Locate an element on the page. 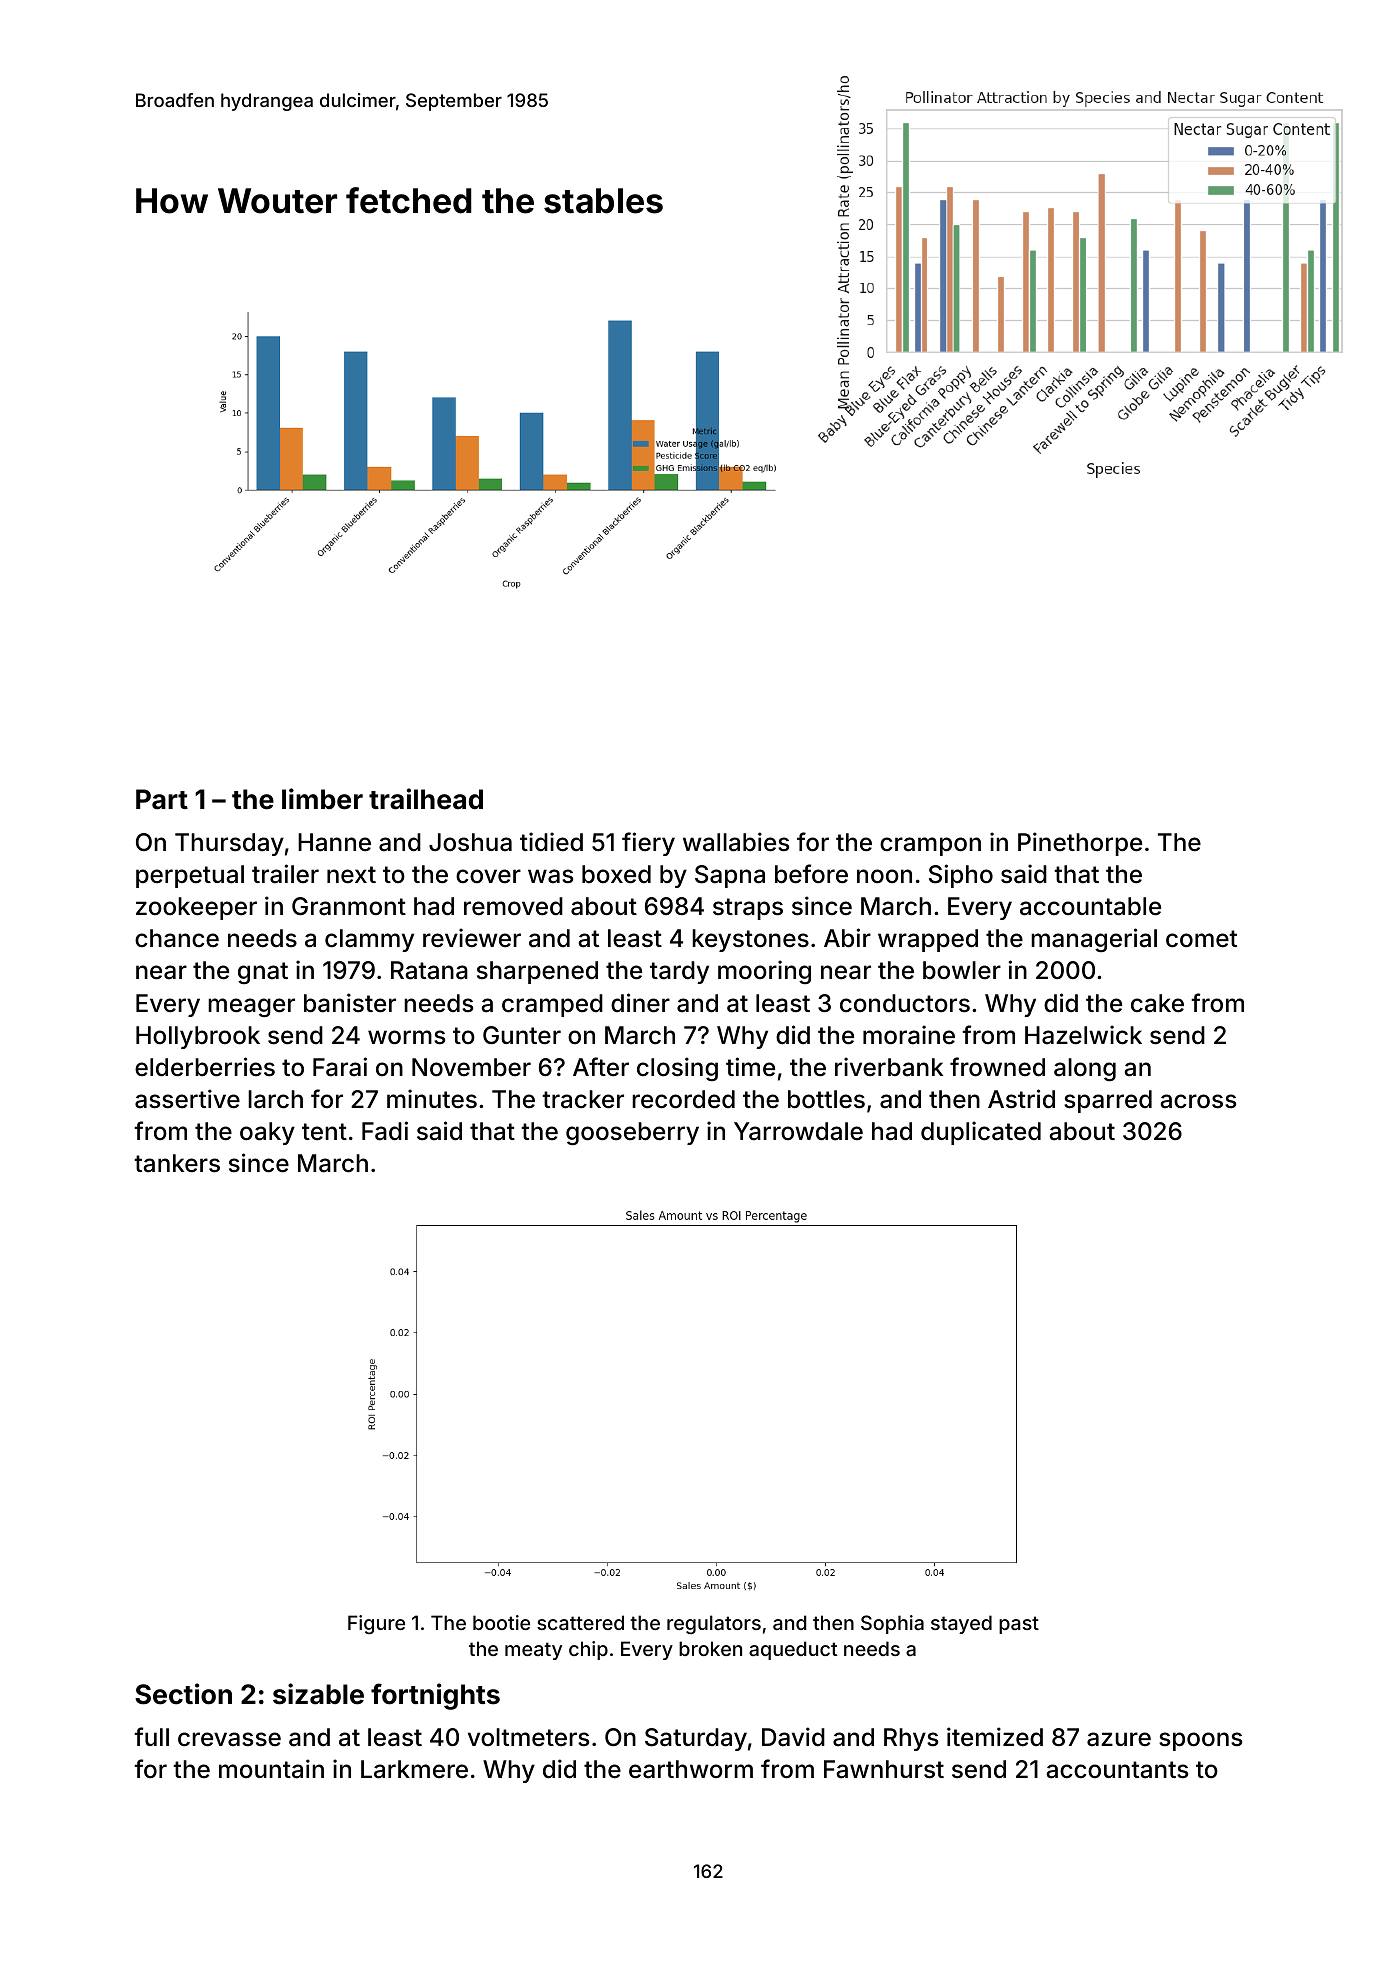 This image has height=1969, width=1386. accountants is located at coordinates (1117, 1770).
